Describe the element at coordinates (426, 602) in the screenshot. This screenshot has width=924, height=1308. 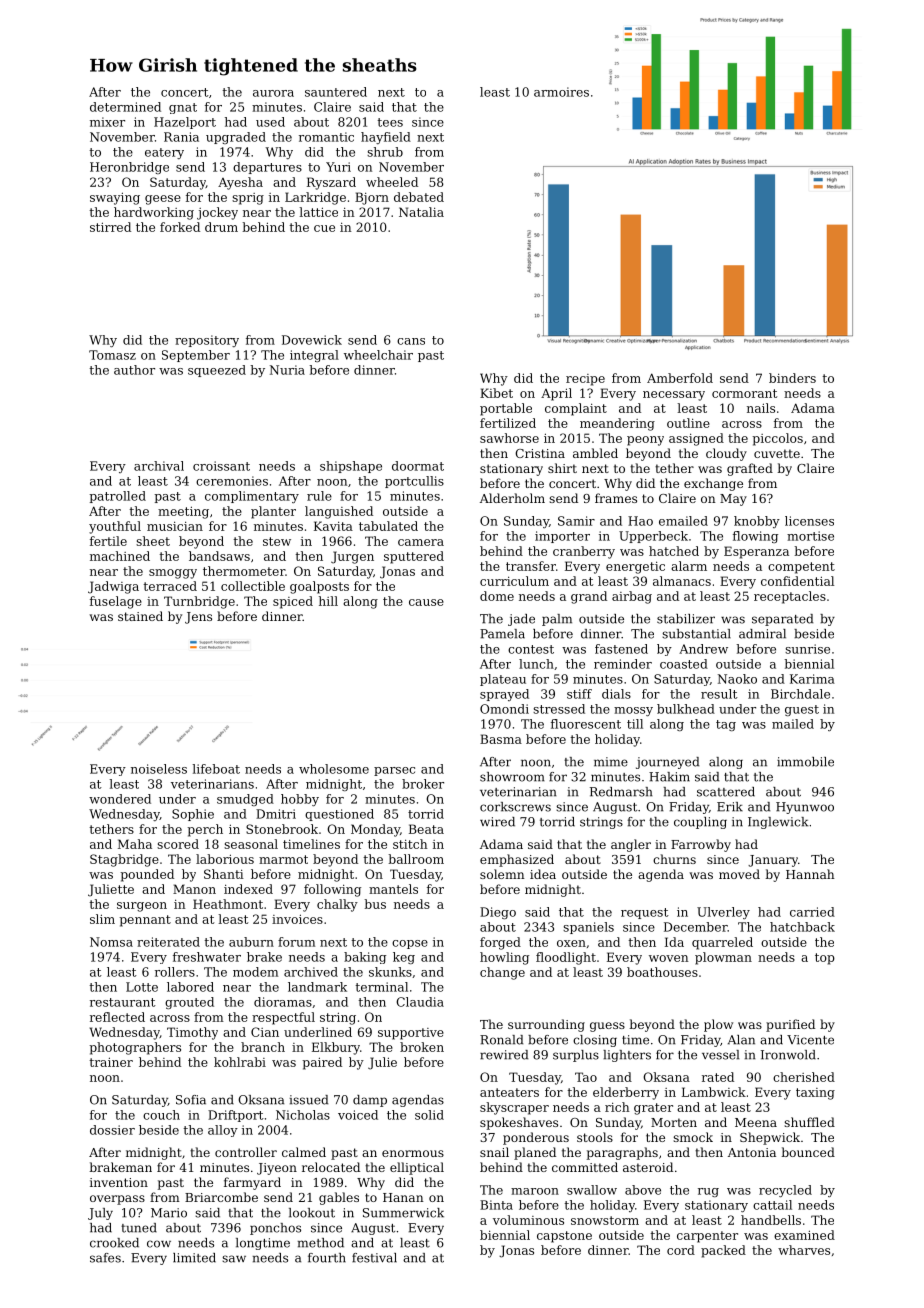
I see `cause` at that location.
